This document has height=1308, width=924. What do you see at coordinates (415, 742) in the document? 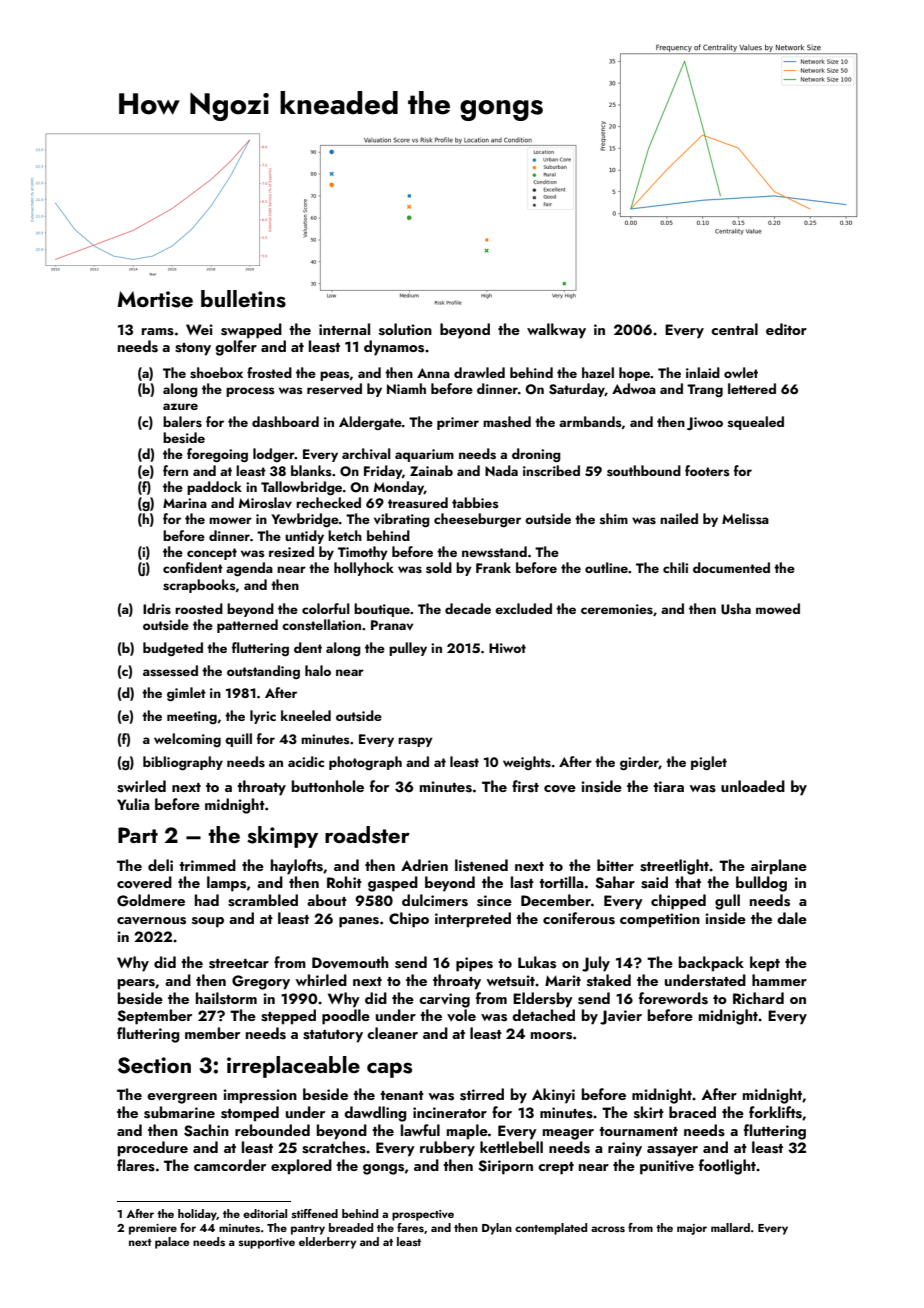
I see `raspy` at bounding box center [415, 742].
